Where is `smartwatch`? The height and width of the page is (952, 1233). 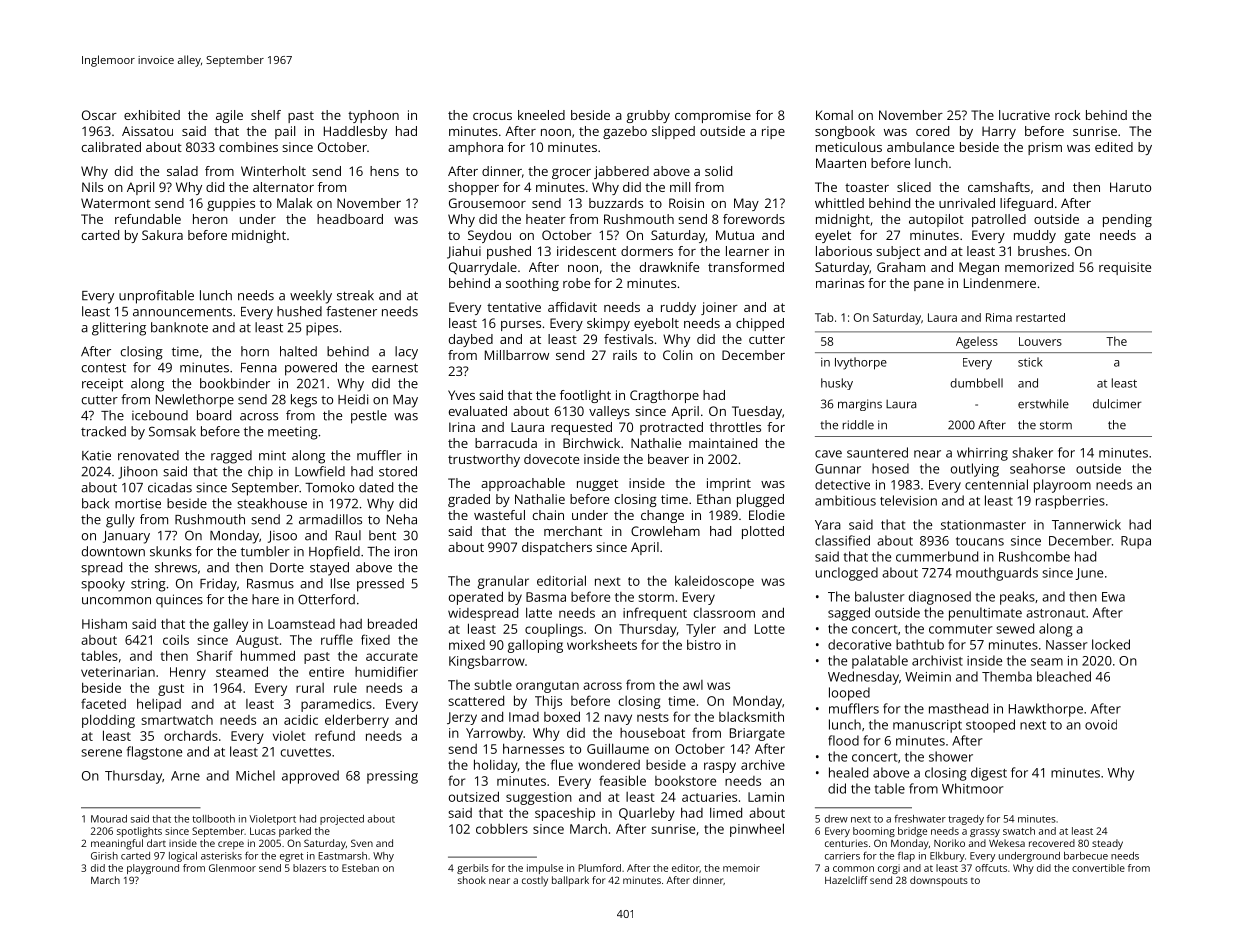 smartwatch is located at coordinates (177, 720).
